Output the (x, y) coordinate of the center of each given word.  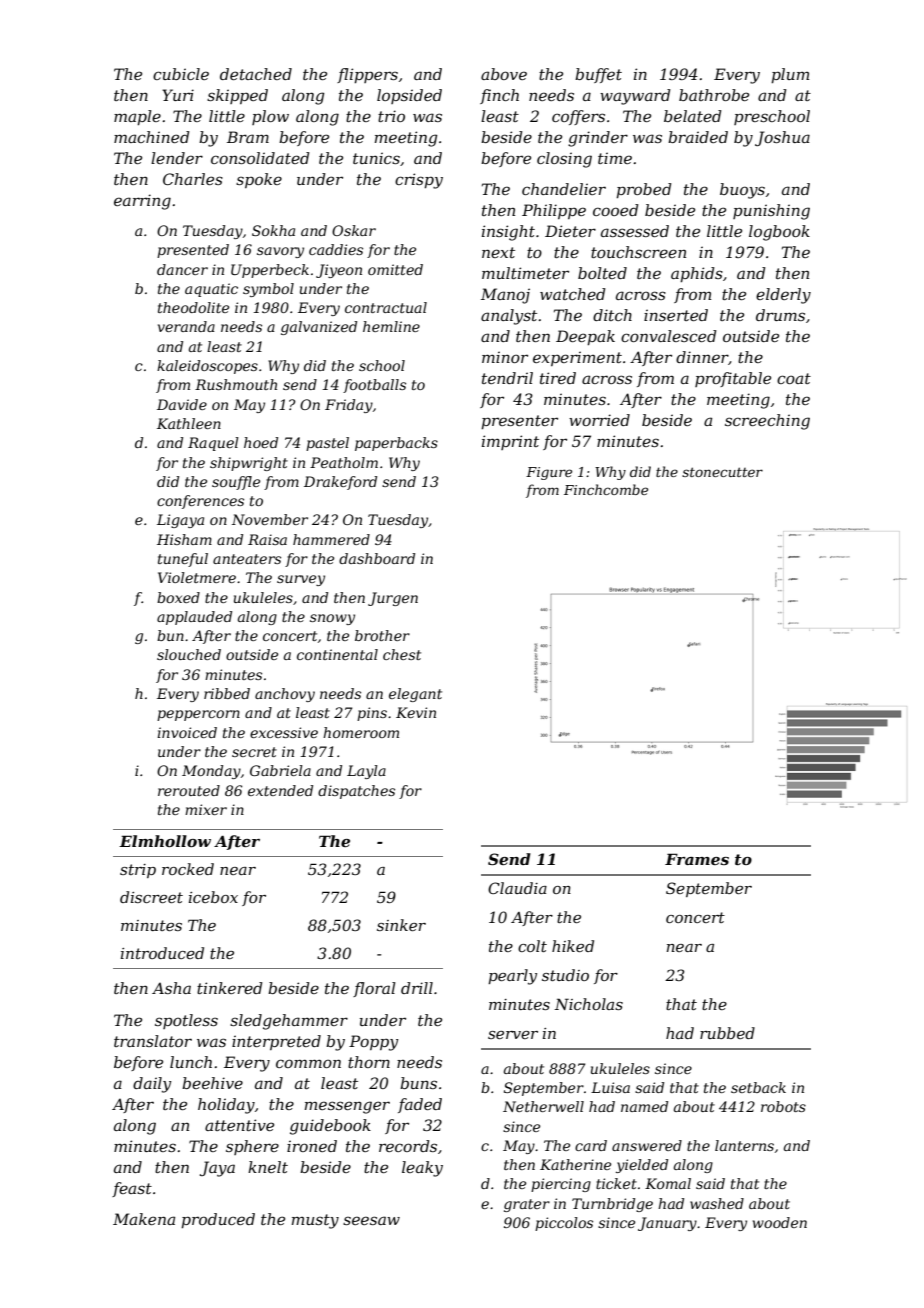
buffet (598, 75)
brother (382, 635)
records (408, 1146)
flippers (367, 75)
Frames (697, 859)
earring (142, 202)
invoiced (187, 732)
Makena (144, 1219)
